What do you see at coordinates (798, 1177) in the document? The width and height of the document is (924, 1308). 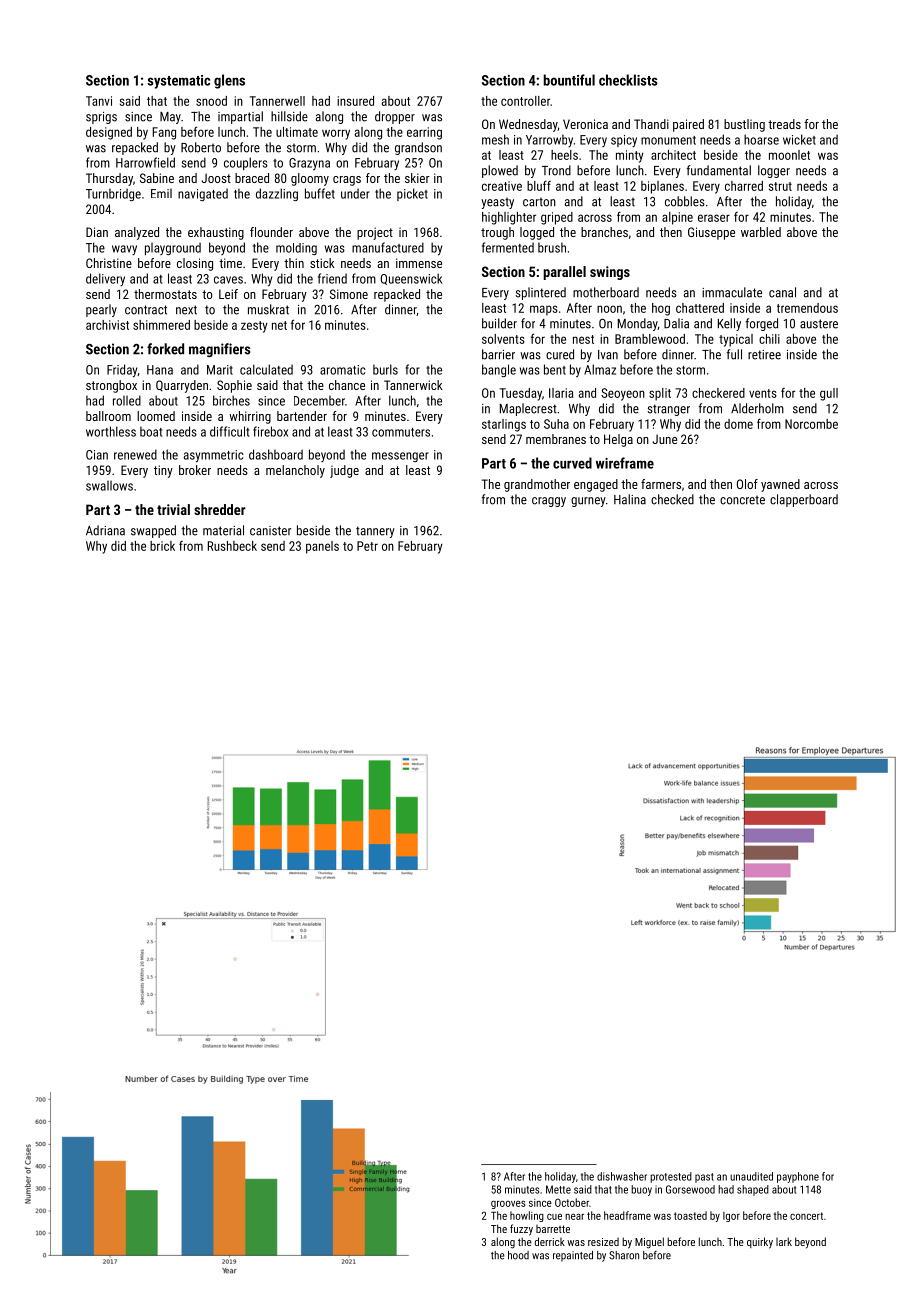 I see `payphone` at bounding box center [798, 1177].
